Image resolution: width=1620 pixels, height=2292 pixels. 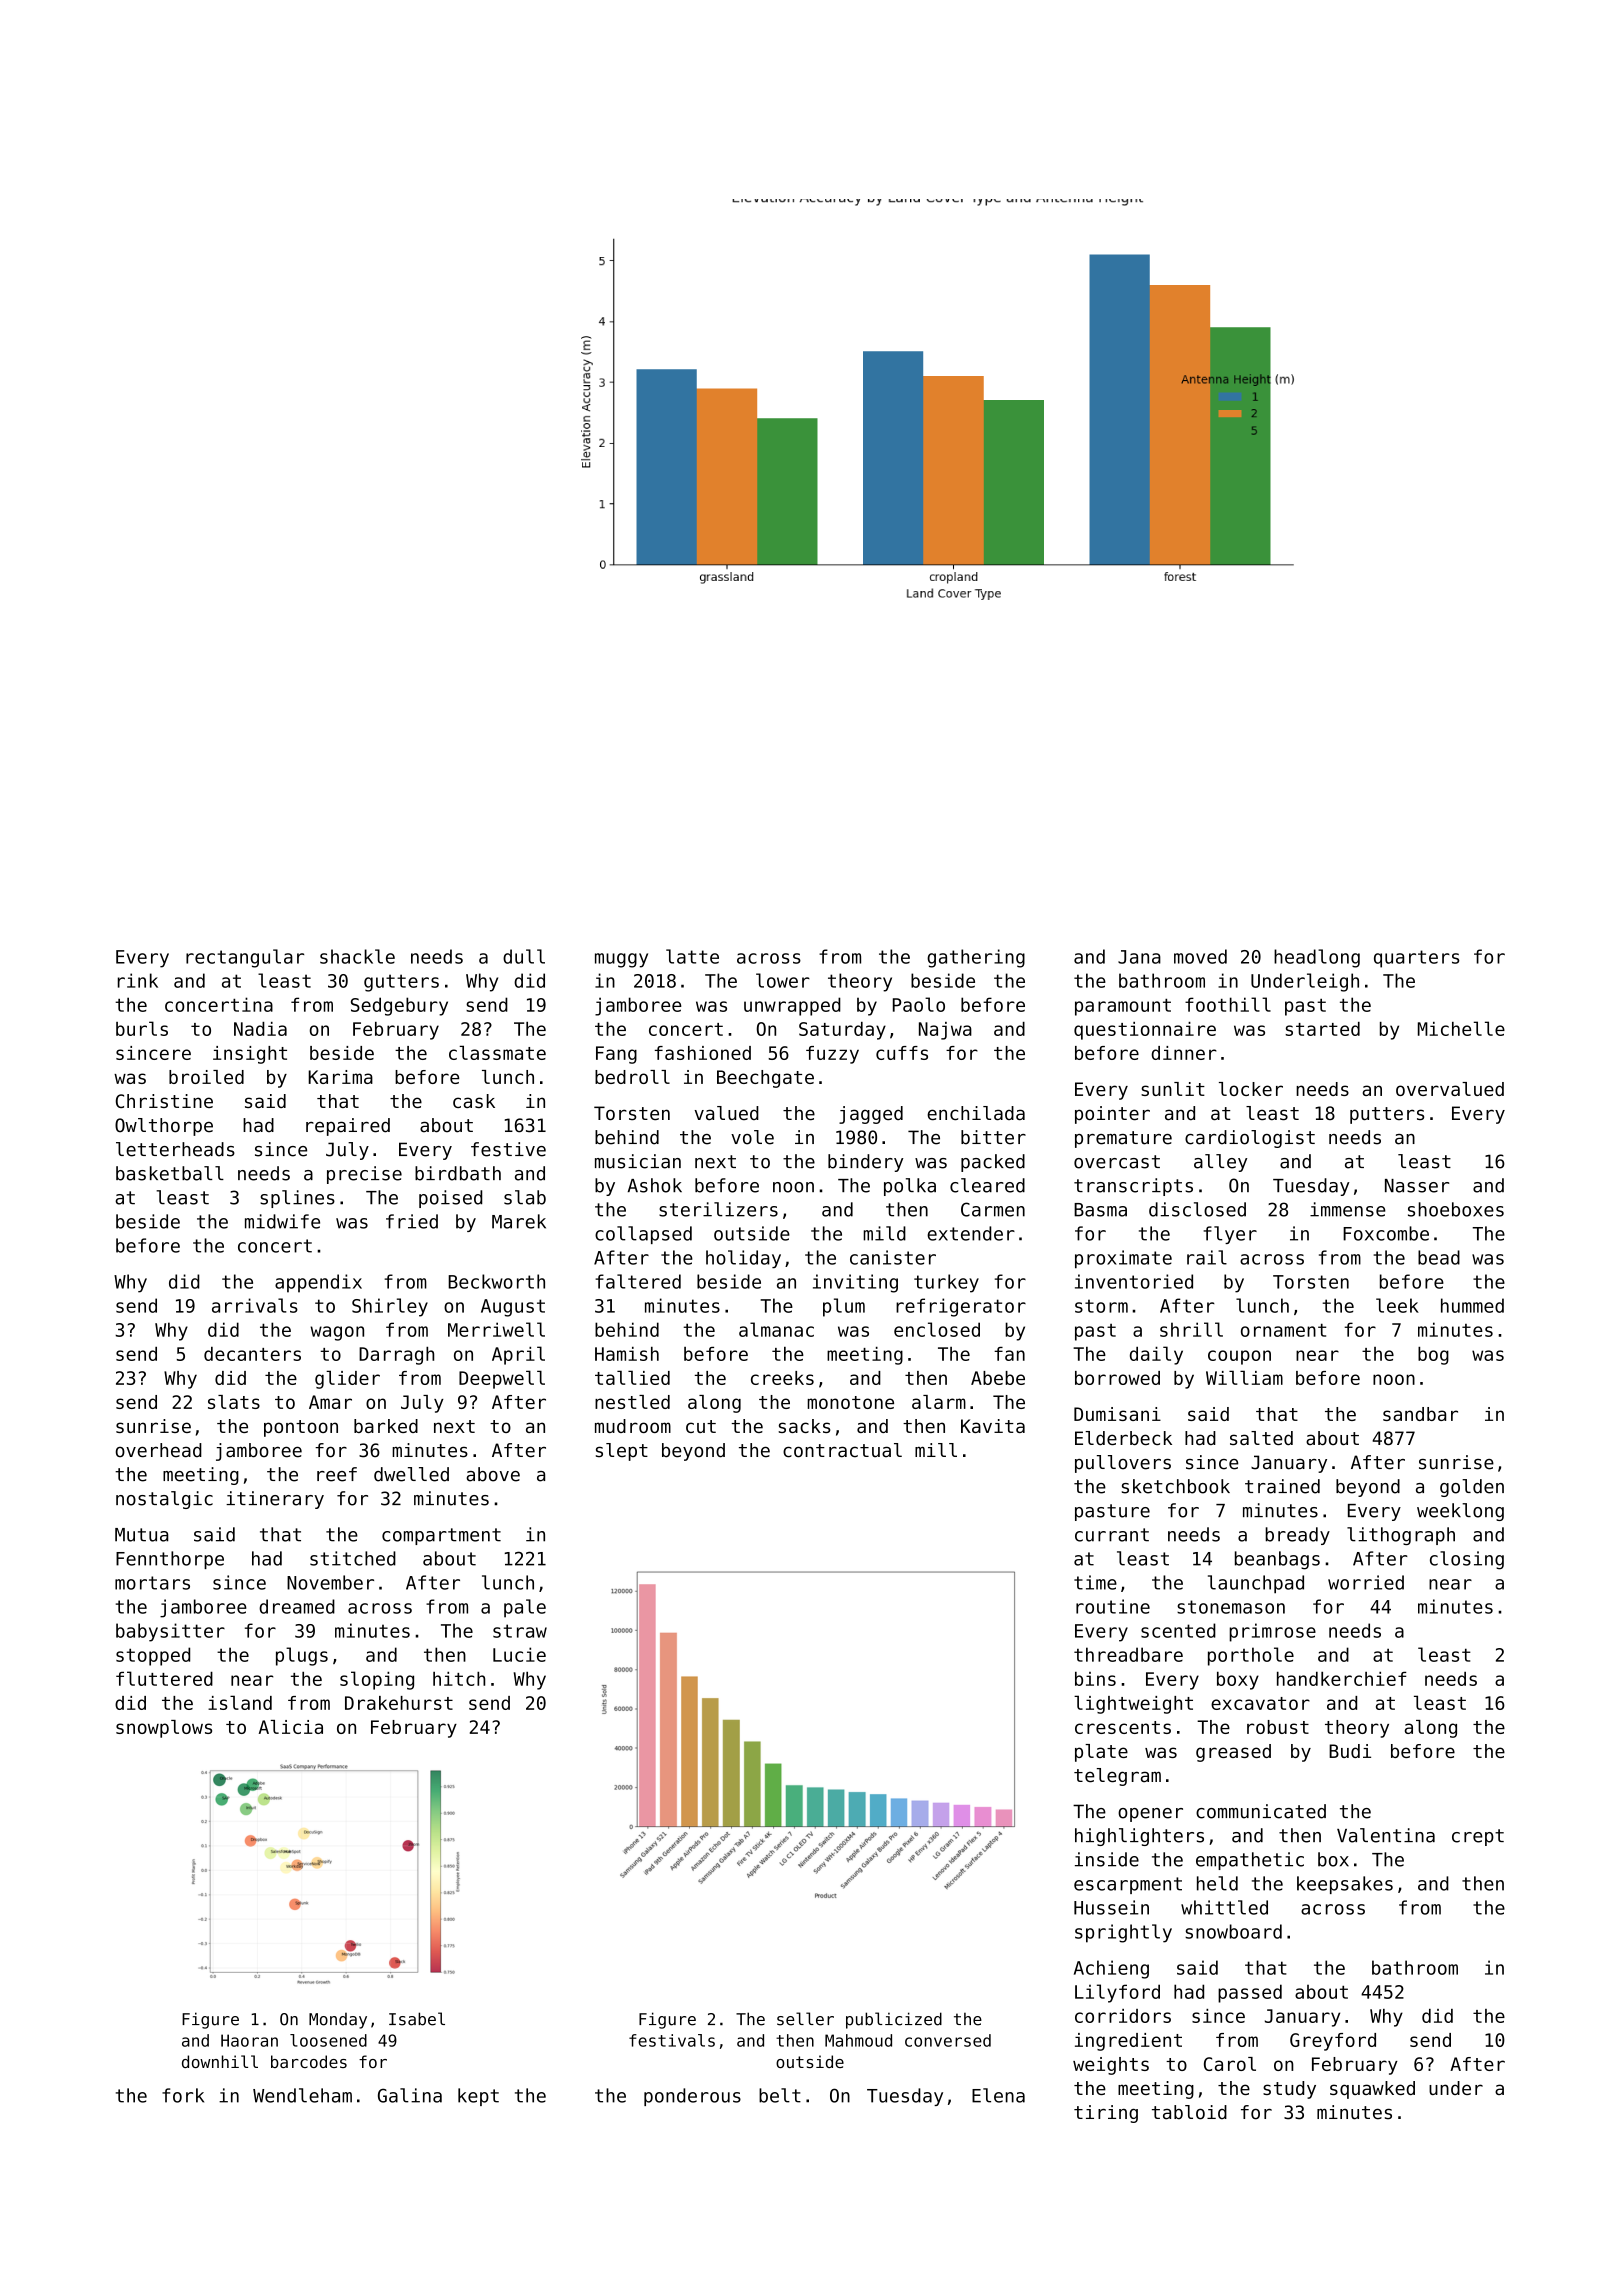 I want to click on fork, so click(x=183, y=2095).
